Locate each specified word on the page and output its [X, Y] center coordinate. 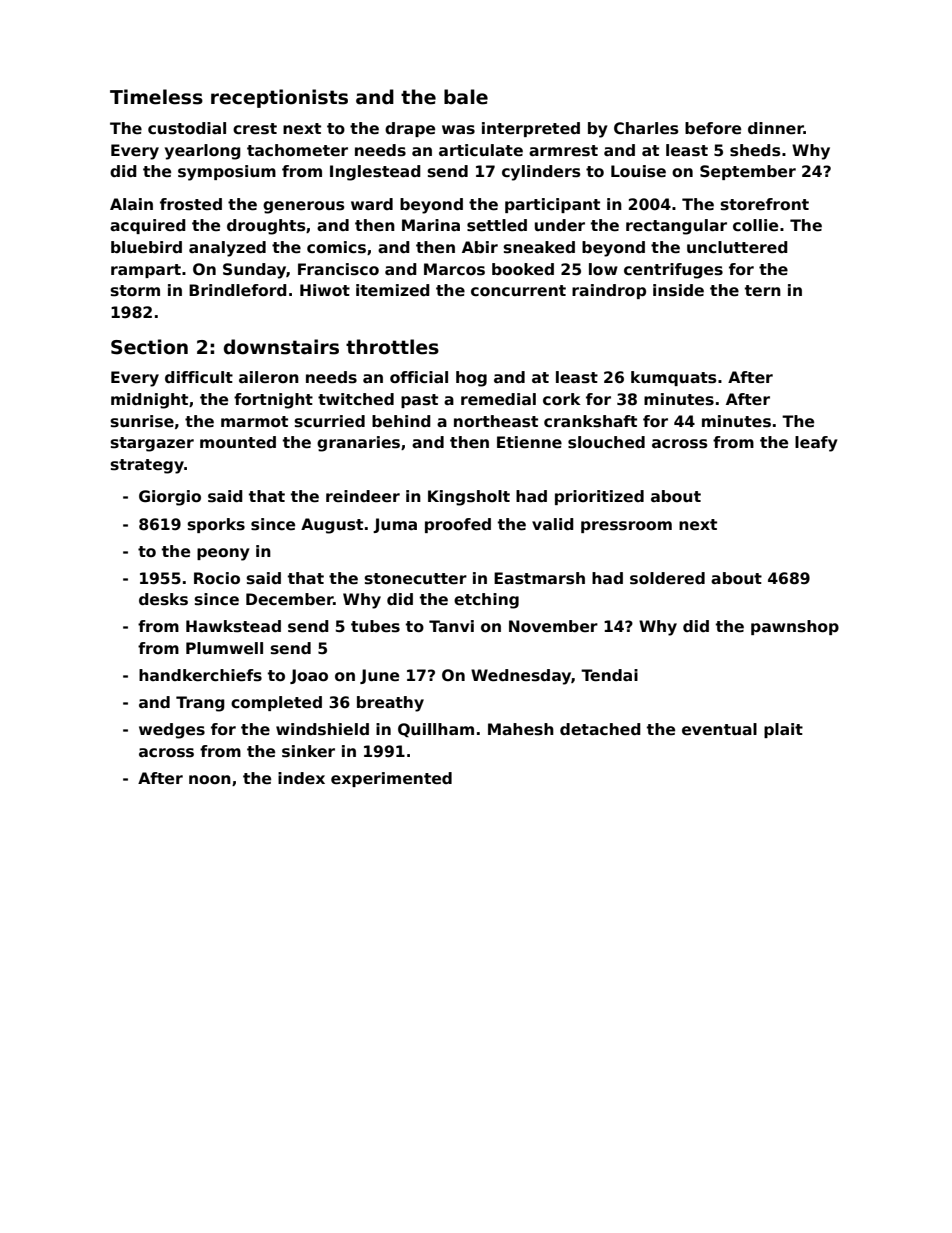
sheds [755, 150]
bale [466, 97]
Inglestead [375, 173]
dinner [776, 128]
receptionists [279, 98]
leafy [816, 444]
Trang [200, 704]
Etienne [529, 442]
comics [336, 247]
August [332, 526]
